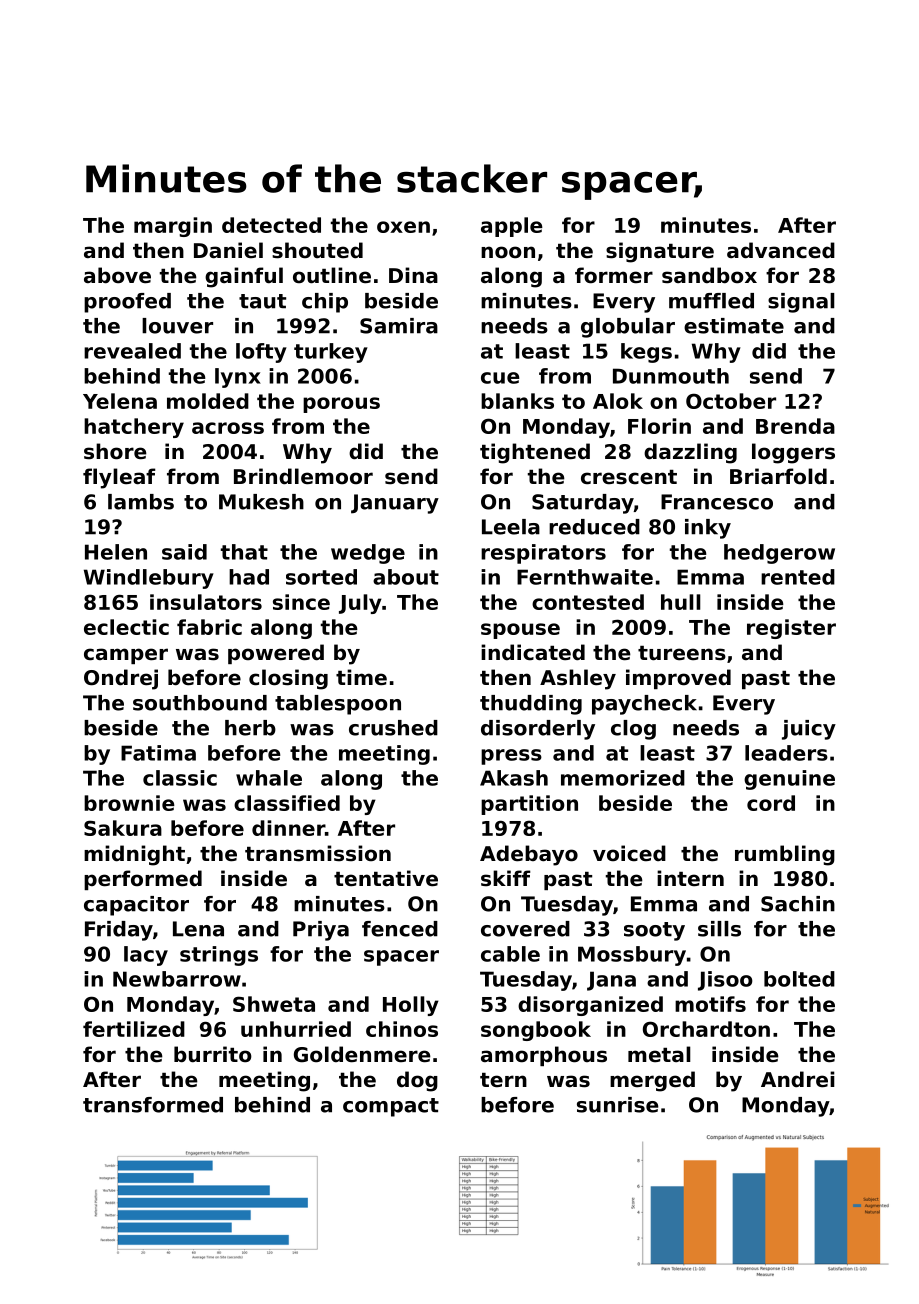 This screenshot has width=919, height=1304. Describe the element at coordinates (544, 1056) in the screenshot. I see `amorphous` at that location.
